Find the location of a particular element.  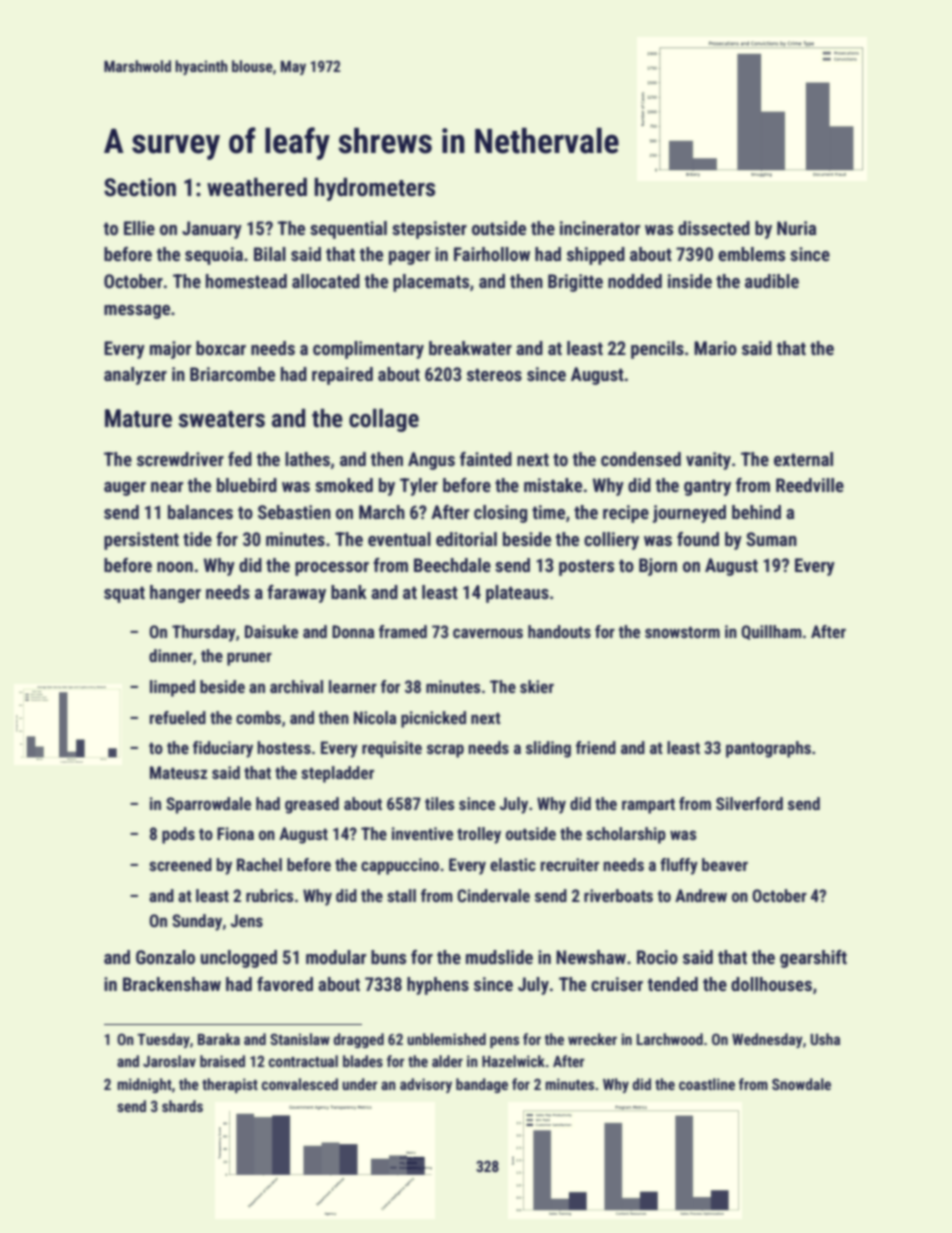

Quillham is located at coordinates (771, 632).
